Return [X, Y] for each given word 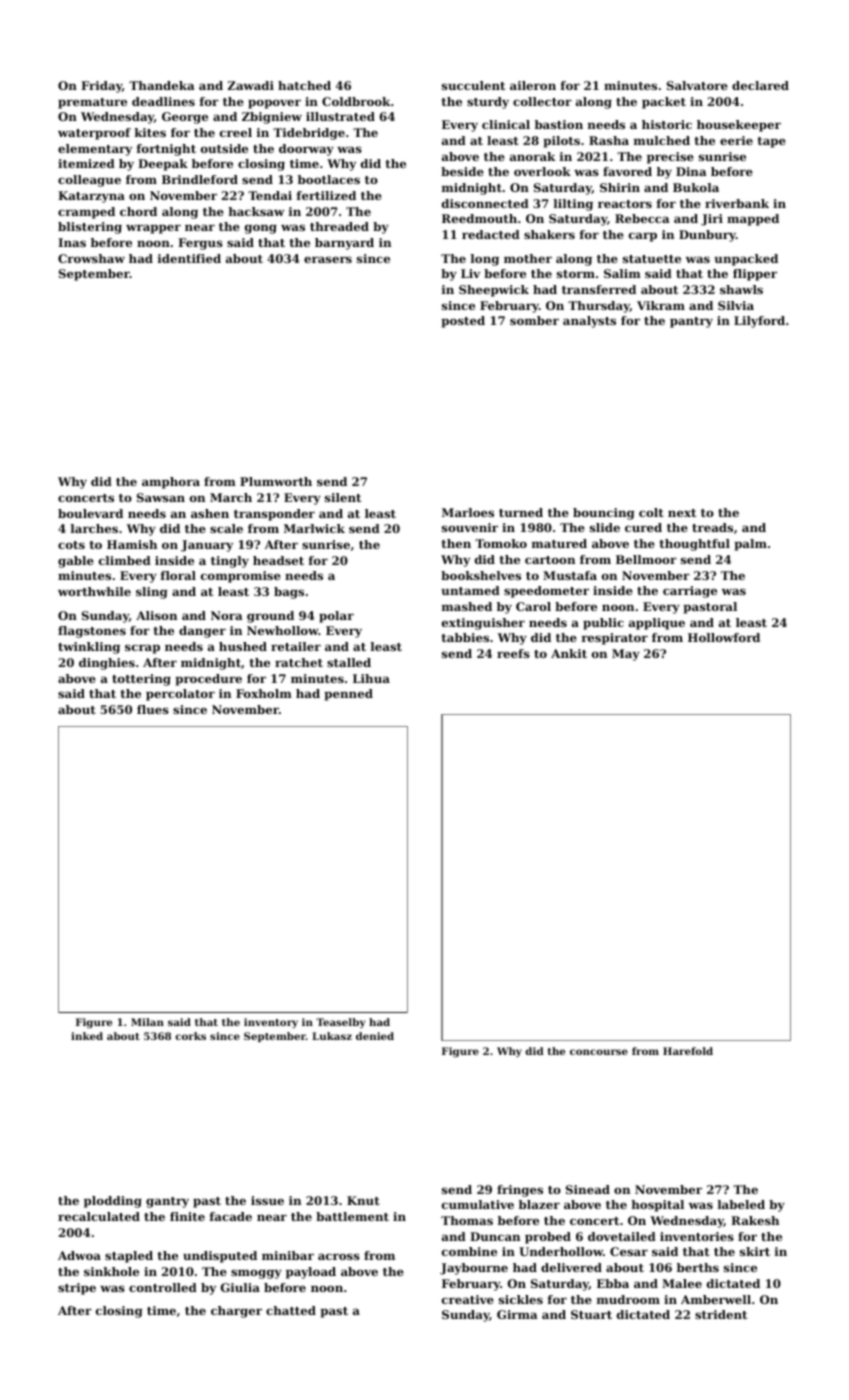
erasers [328, 259]
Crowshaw [91, 258]
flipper [755, 275]
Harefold [688, 1051]
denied [375, 1036]
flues [153, 709]
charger [236, 1312]
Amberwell [716, 1299]
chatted [291, 1310]
